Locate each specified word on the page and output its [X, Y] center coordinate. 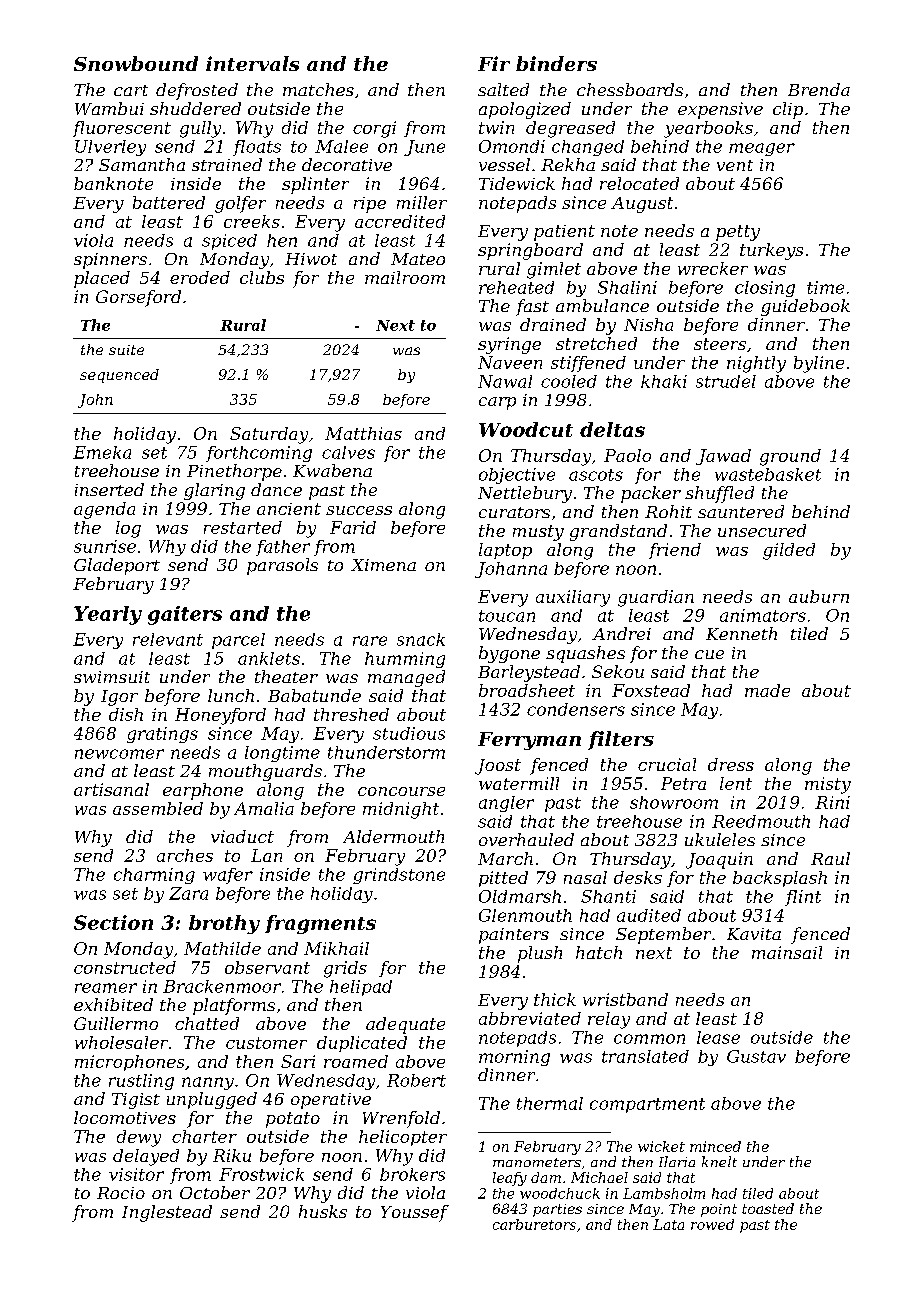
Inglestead [167, 1213]
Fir [494, 63]
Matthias [363, 433]
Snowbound [136, 63]
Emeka [102, 452]
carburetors [534, 1224]
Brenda [819, 89]
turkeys [771, 251]
